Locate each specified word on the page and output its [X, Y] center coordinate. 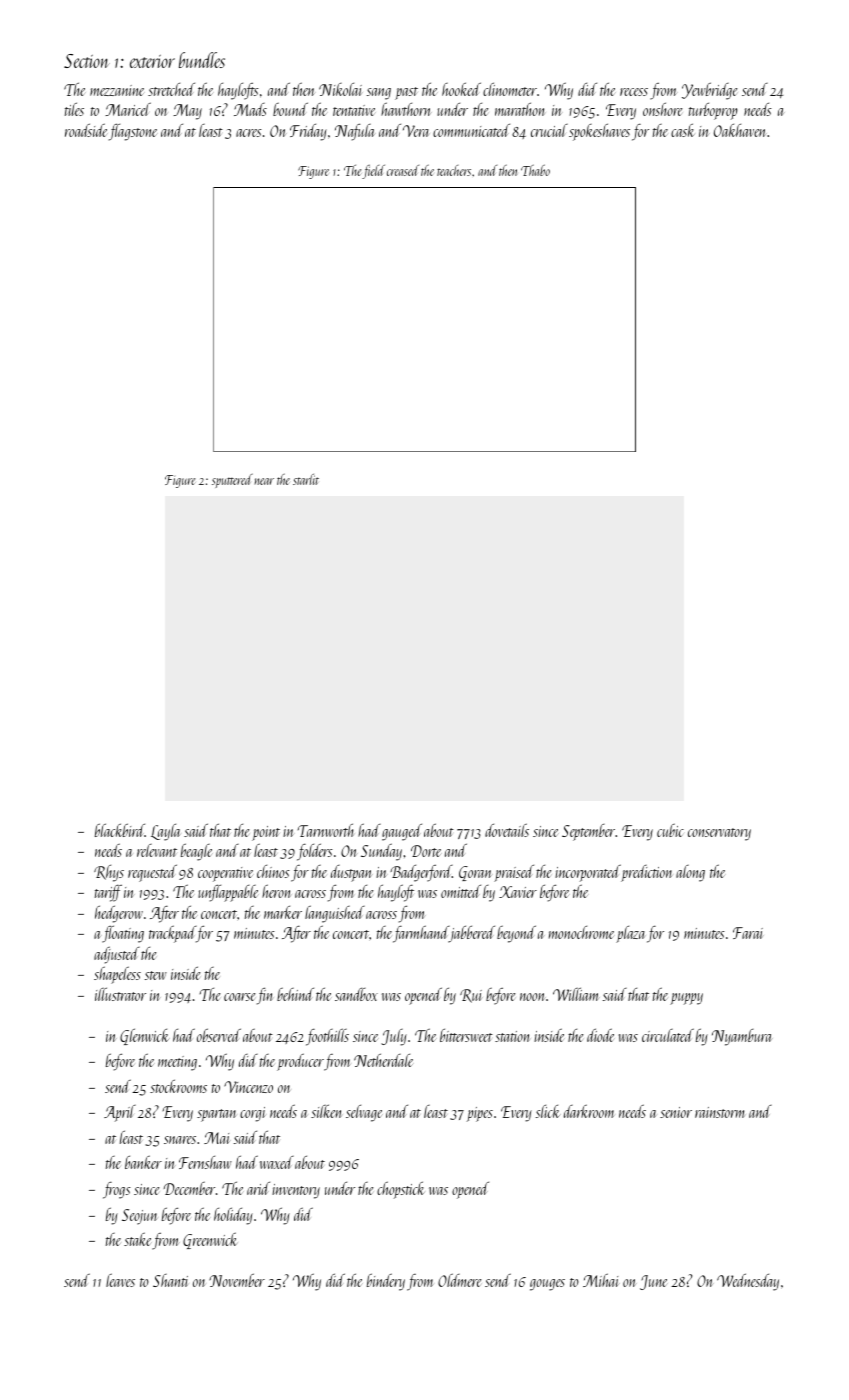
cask [683, 130]
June [654, 1282]
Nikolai [341, 89]
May [187, 112]
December [189, 1188]
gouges [547, 1285]
